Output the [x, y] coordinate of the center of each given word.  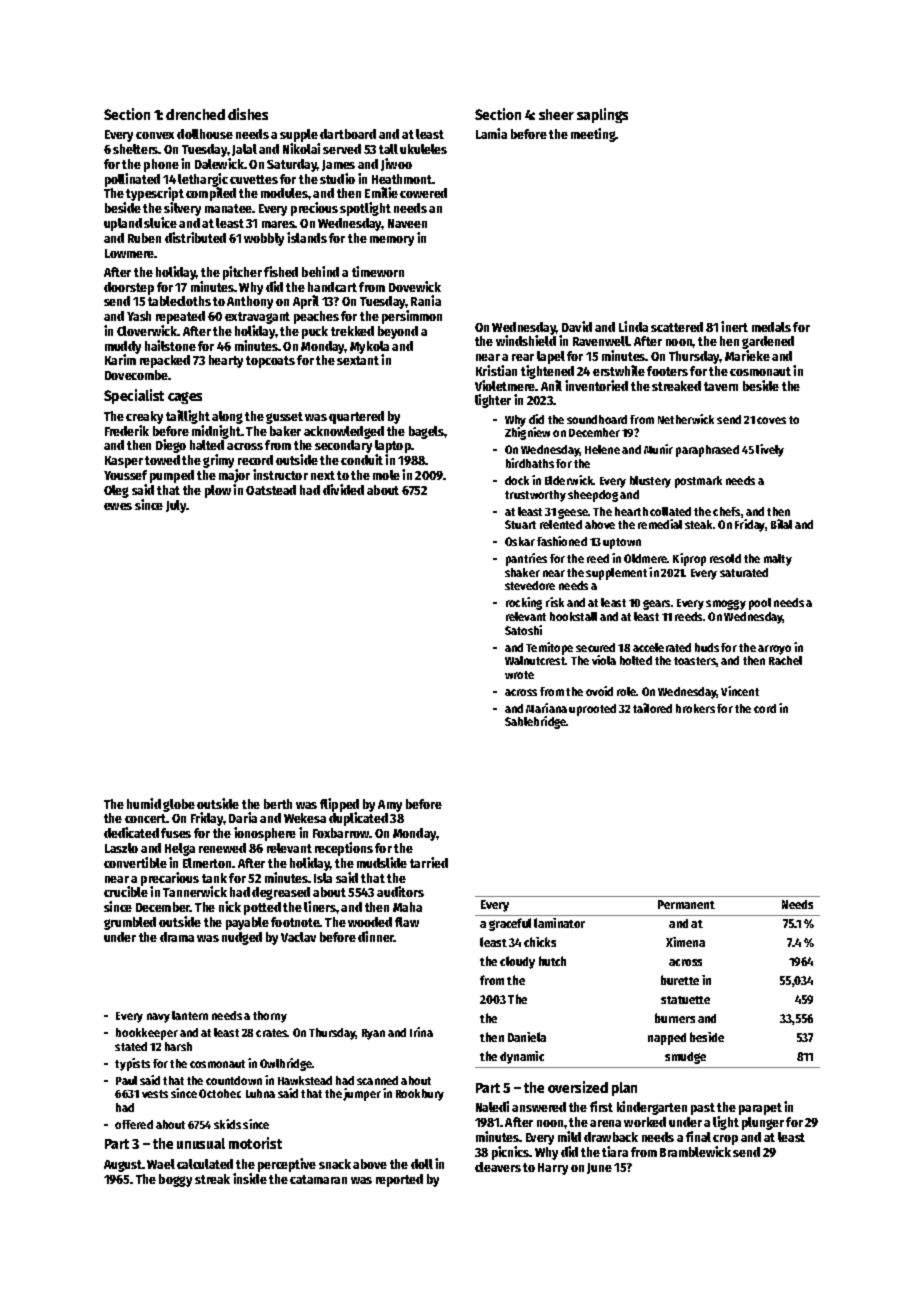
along [227, 417]
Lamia [491, 133]
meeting [593, 135]
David [577, 326]
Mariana [546, 708]
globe [179, 805]
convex [155, 135]
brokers [695, 708]
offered [134, 1124]
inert [734, 326]
